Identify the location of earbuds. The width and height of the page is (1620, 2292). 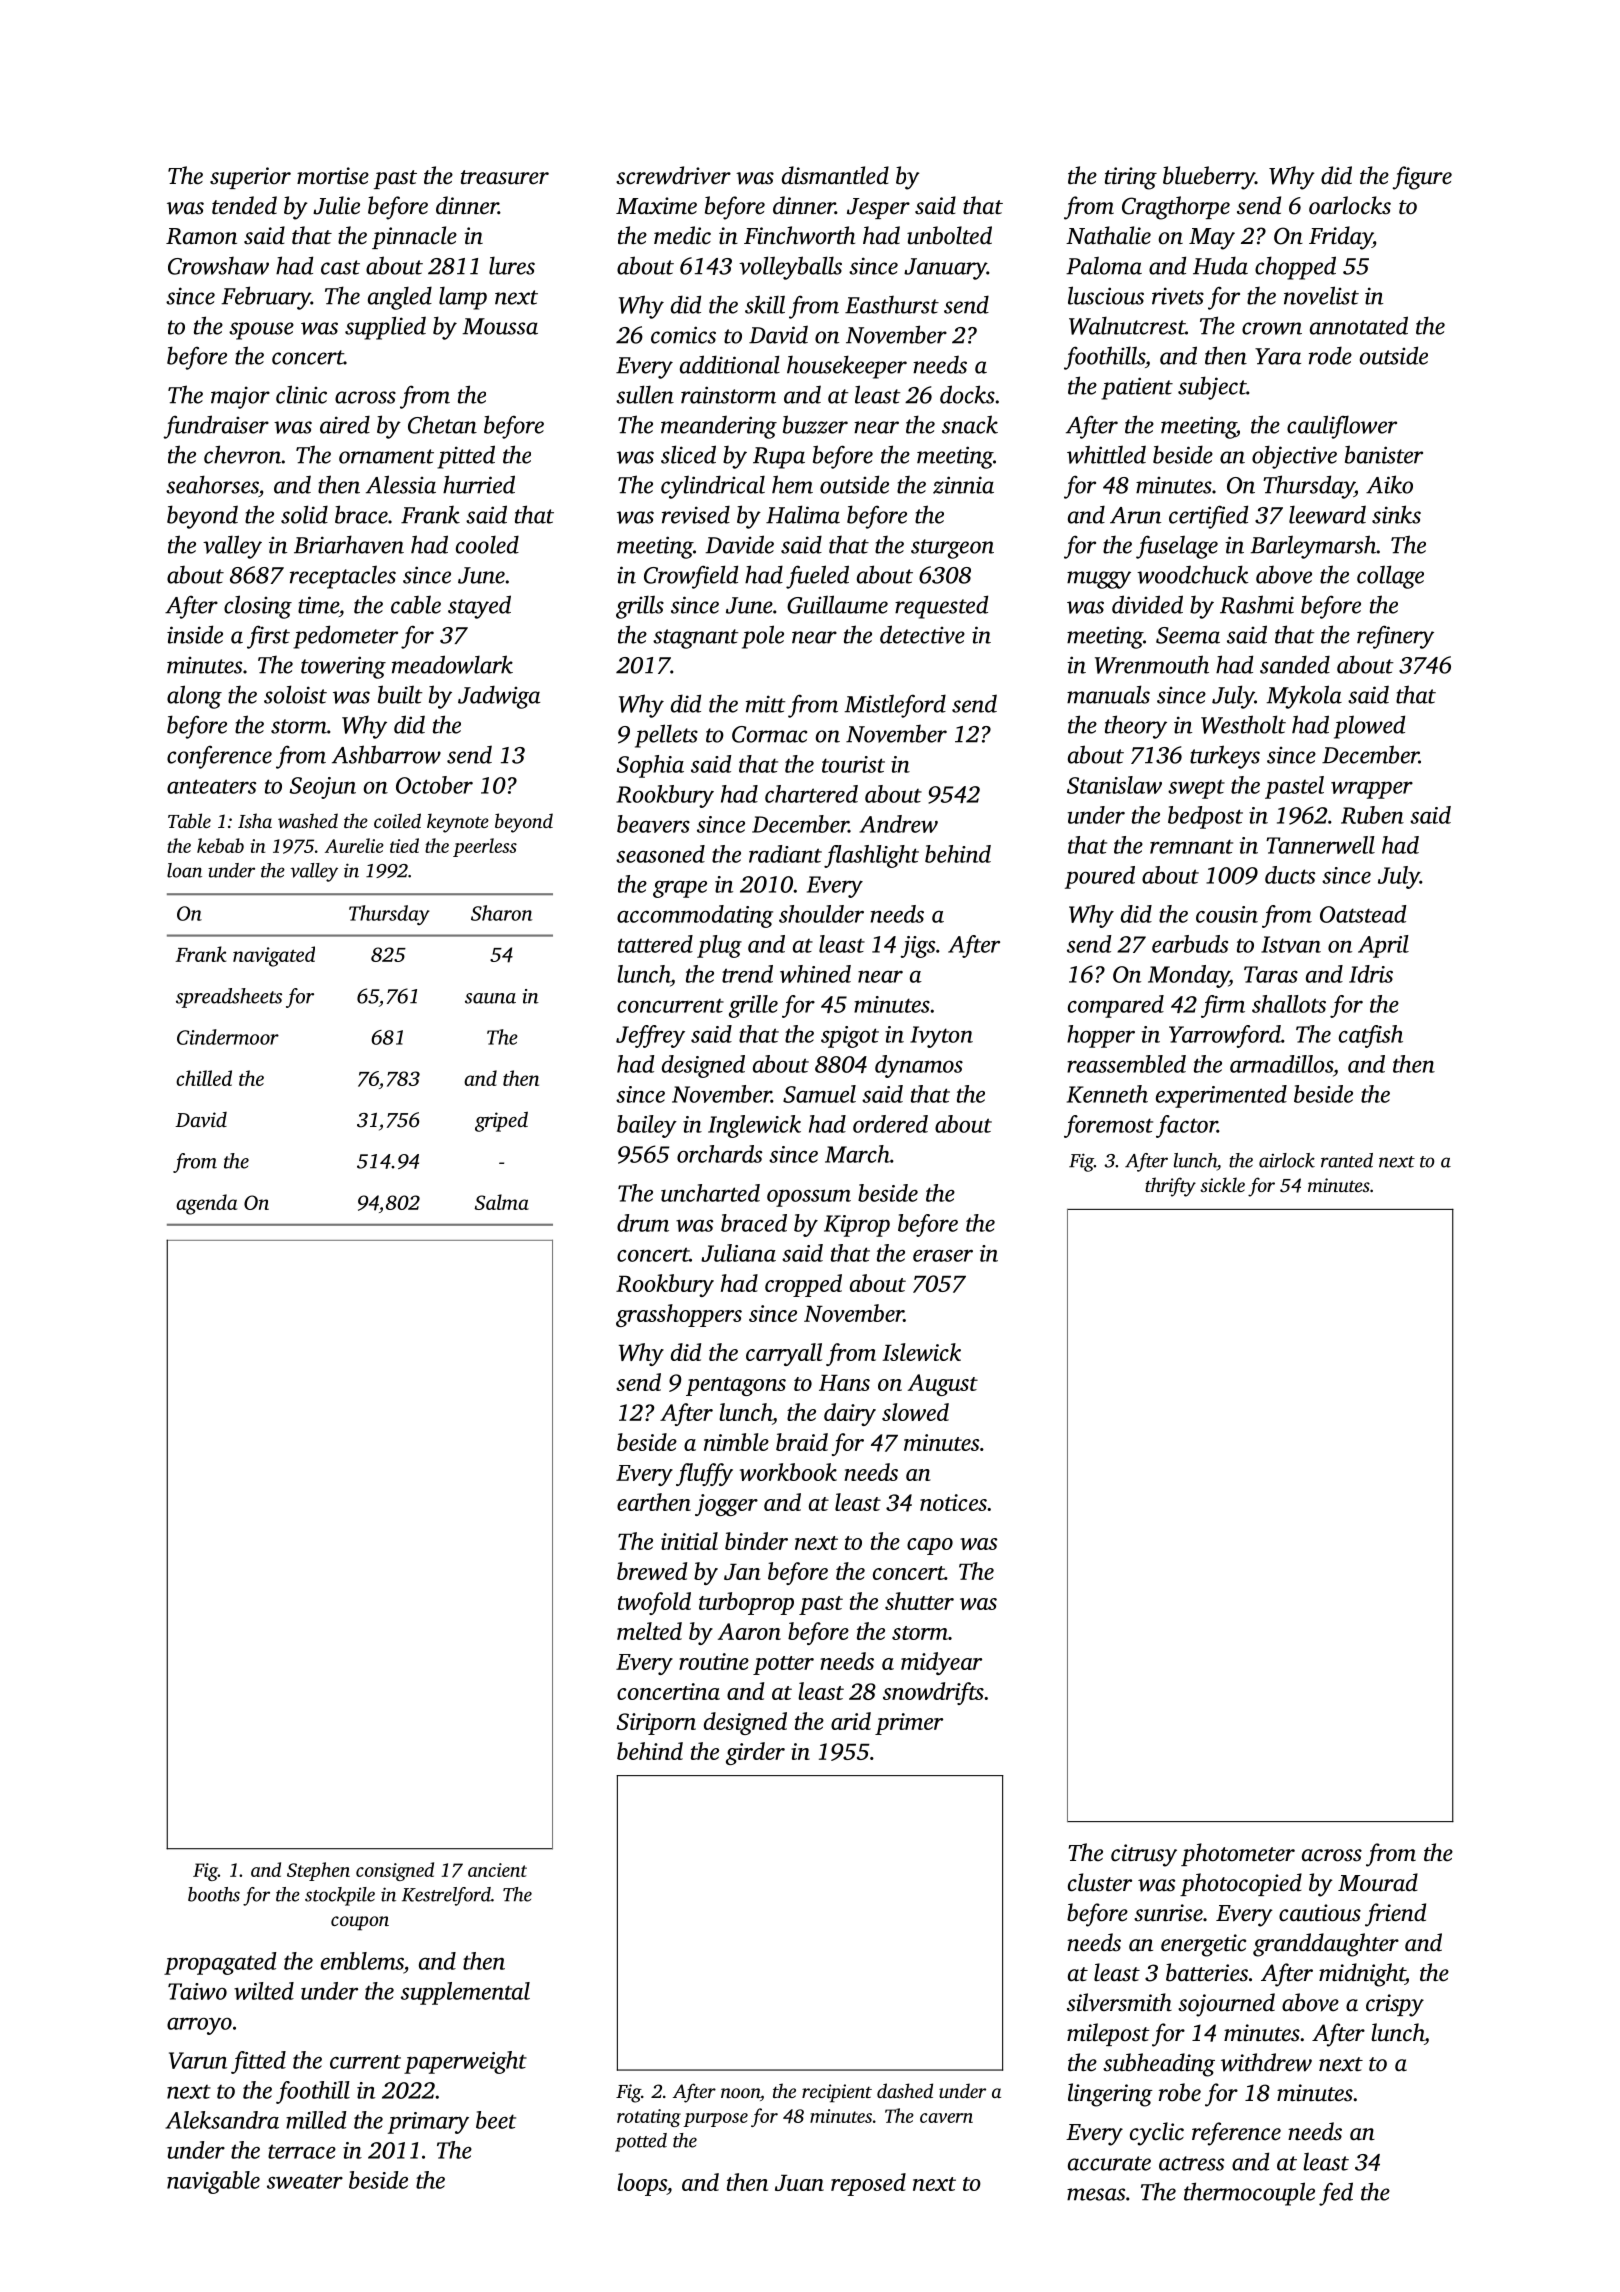
(1190, 944).
